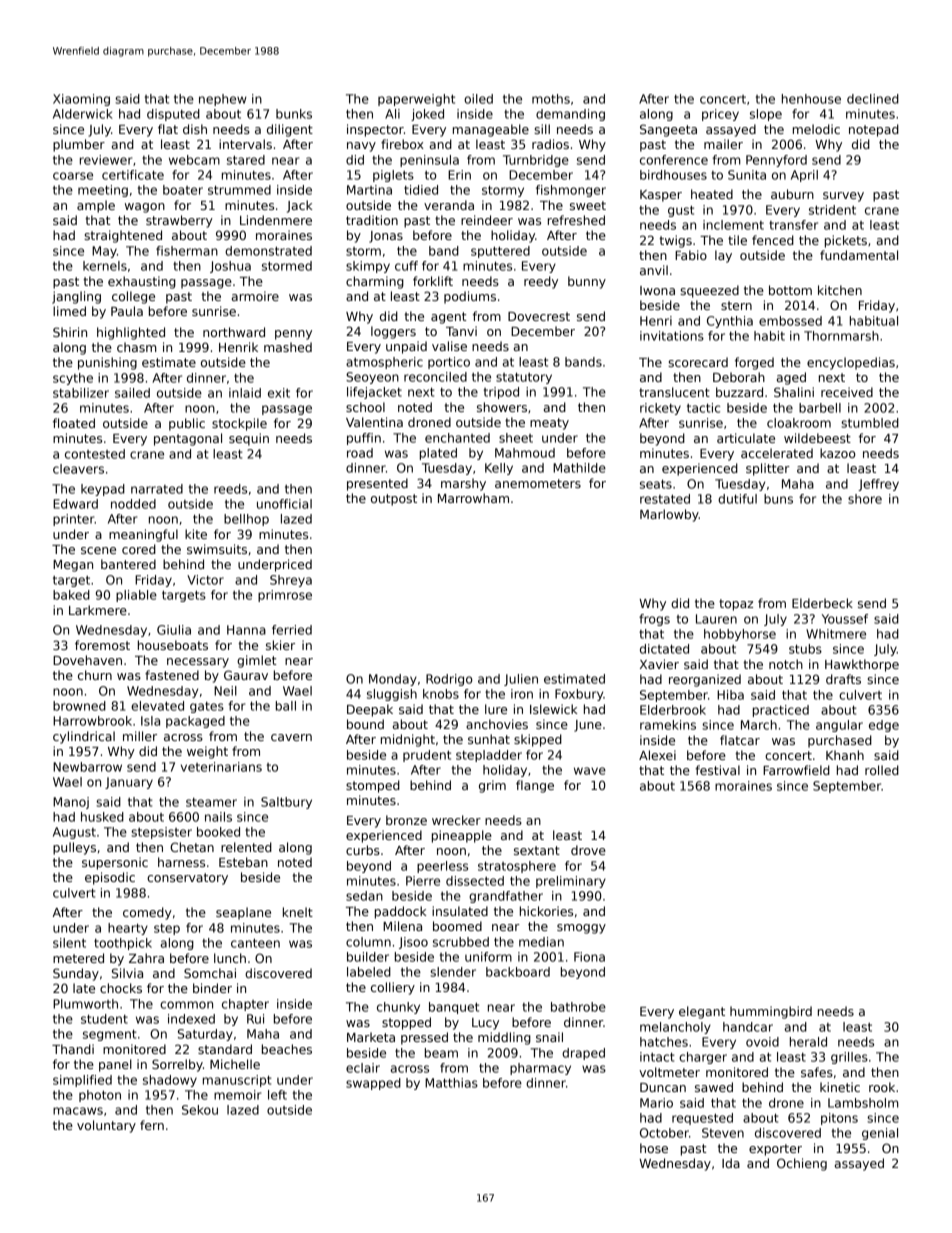 This screenshot has width=952, height=1233. I want to click on Mathilde, so click(579, 468).
